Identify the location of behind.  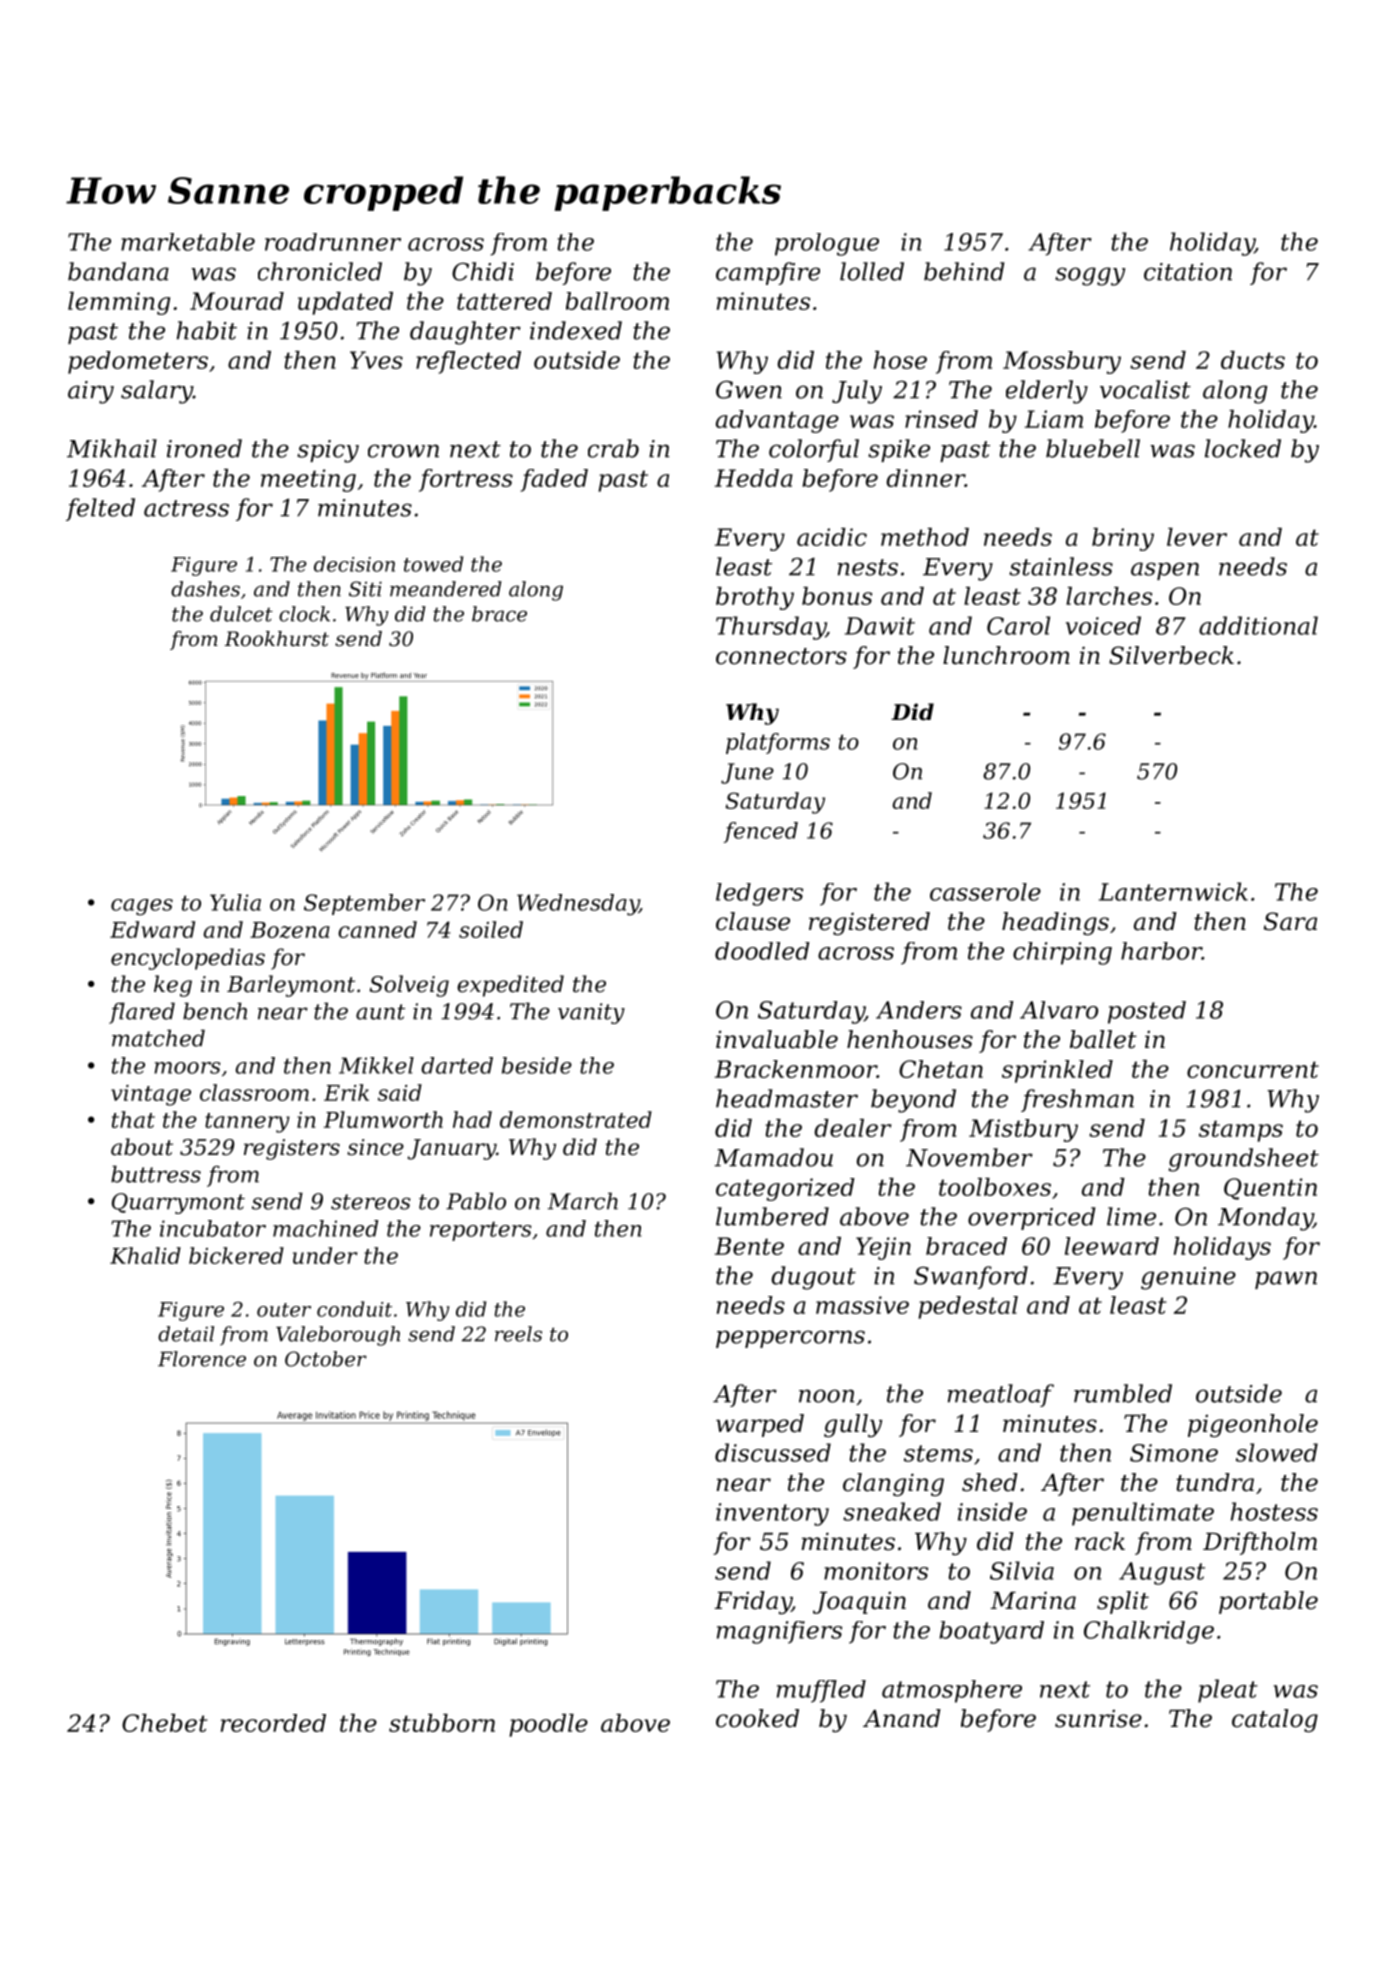
(964, 271).
